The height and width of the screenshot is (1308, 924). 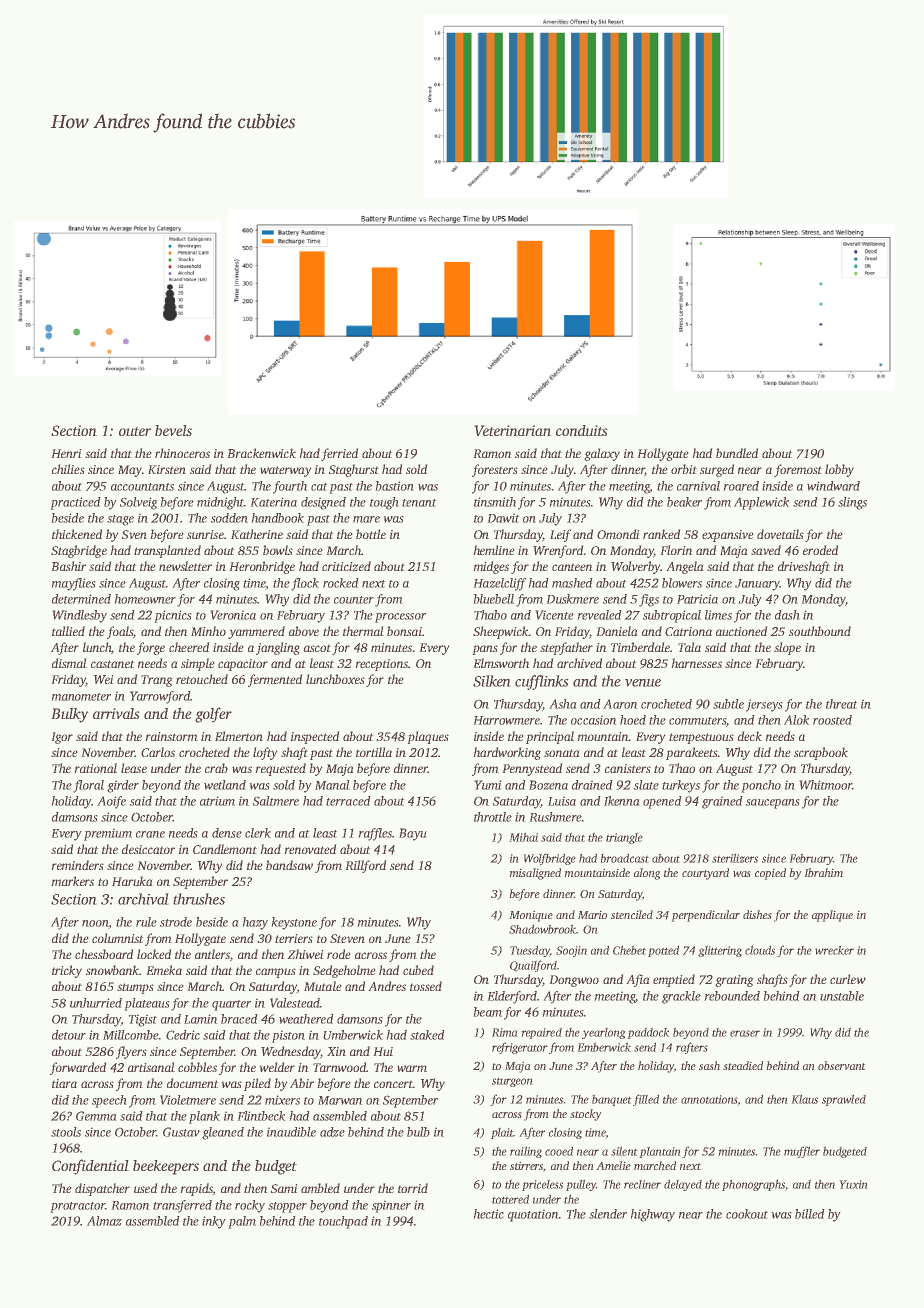 What do you see at coordinates (592, 915) in the screenshot?
I see `Mario` at bounding box center [592, 915].
